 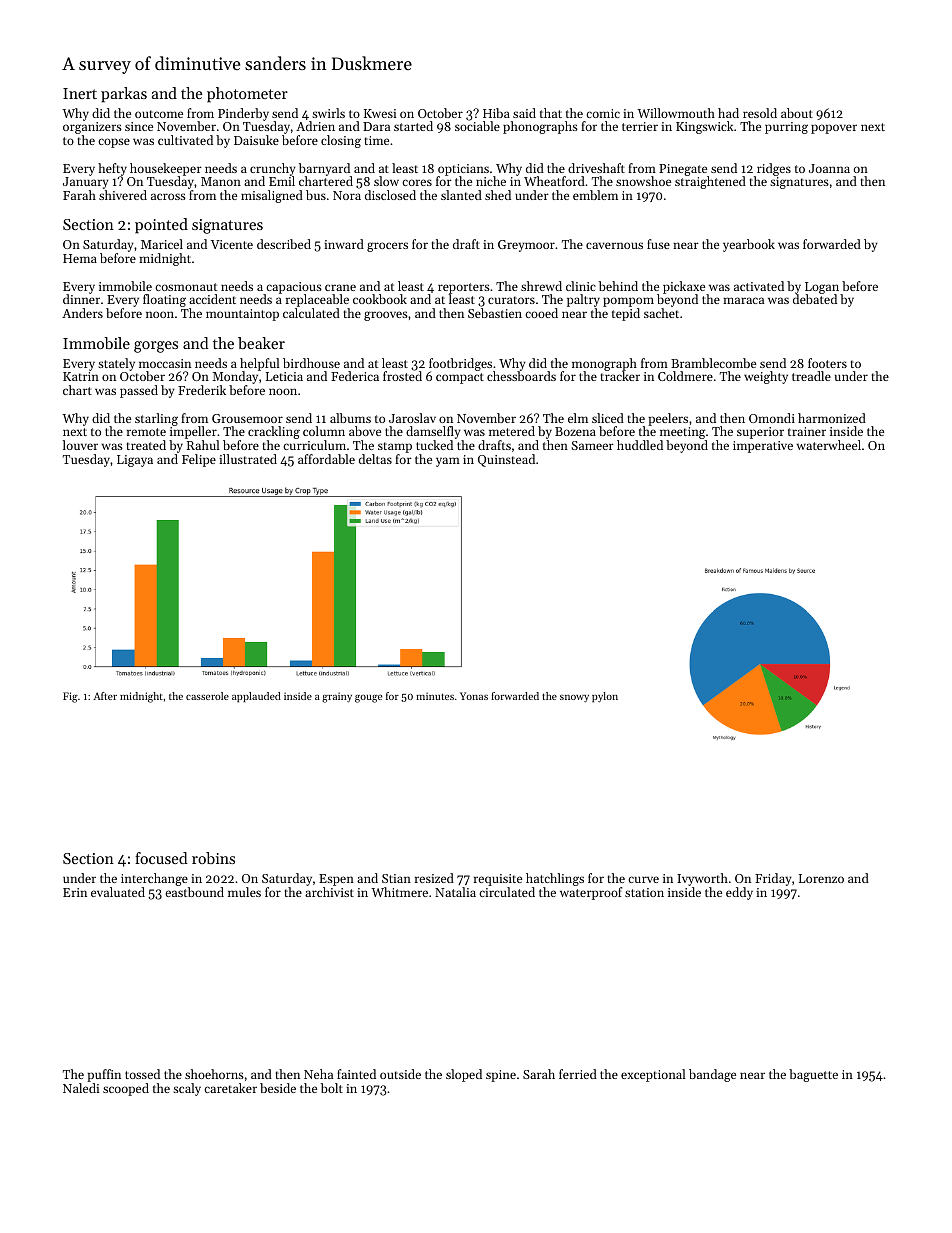 What do you see at coordinates (337, 697) in the screenshot?
I see `grainy` at bounding box center [337, 697].
